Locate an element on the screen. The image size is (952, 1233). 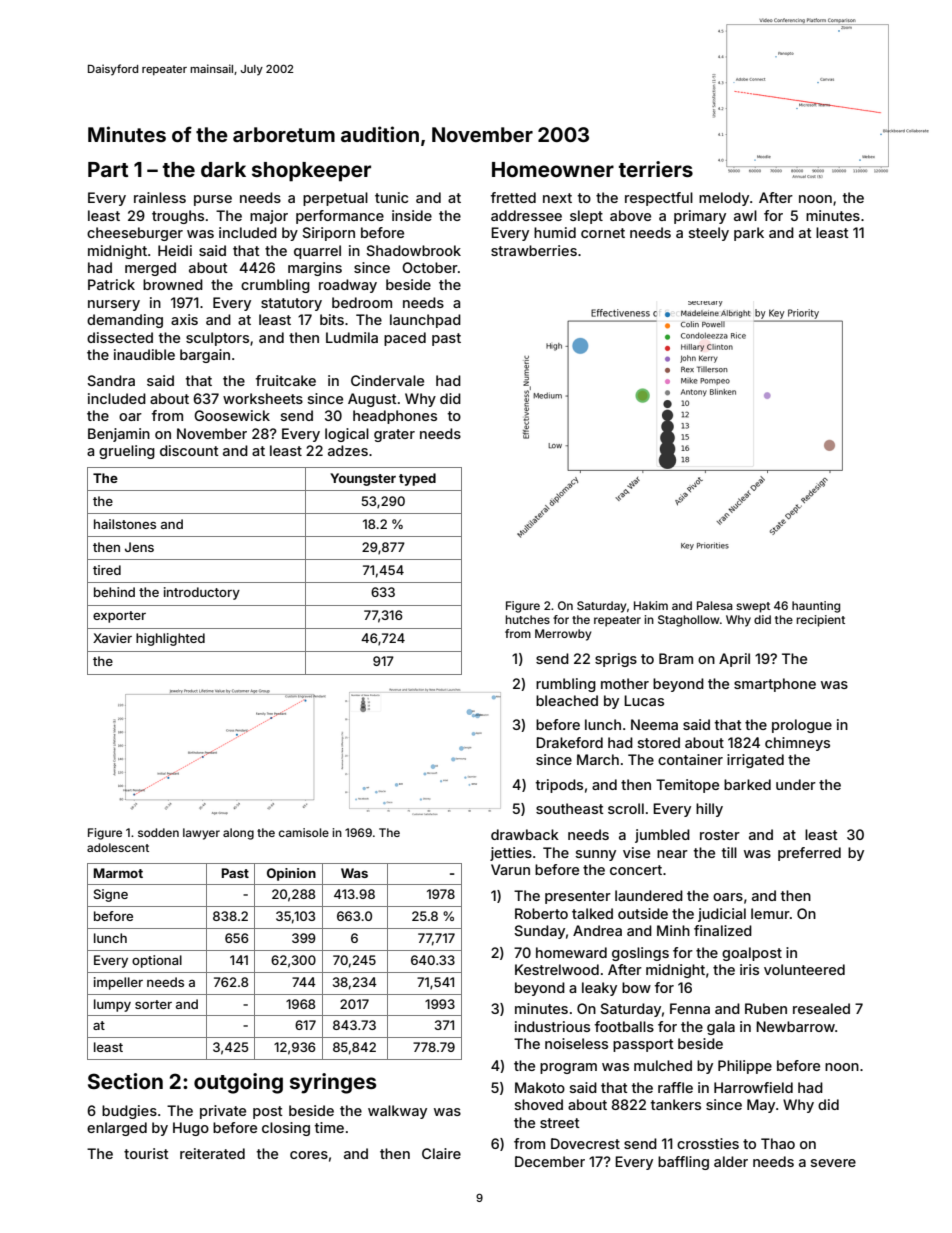
tripods is located at coordinates (559, 786).
